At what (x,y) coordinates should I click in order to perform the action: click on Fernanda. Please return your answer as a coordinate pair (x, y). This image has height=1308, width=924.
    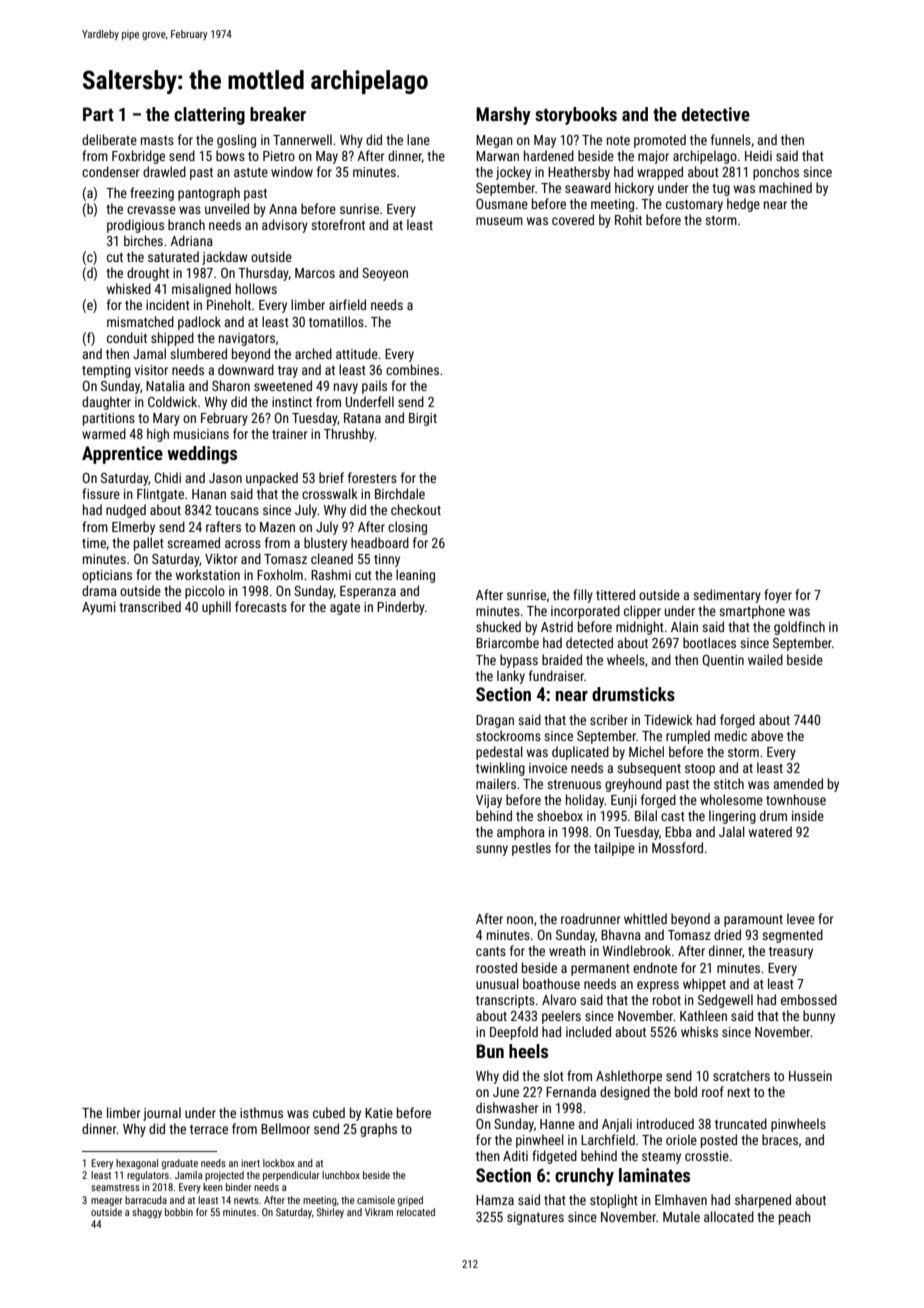
    Looking at the image, I should click on (571, 1091).
